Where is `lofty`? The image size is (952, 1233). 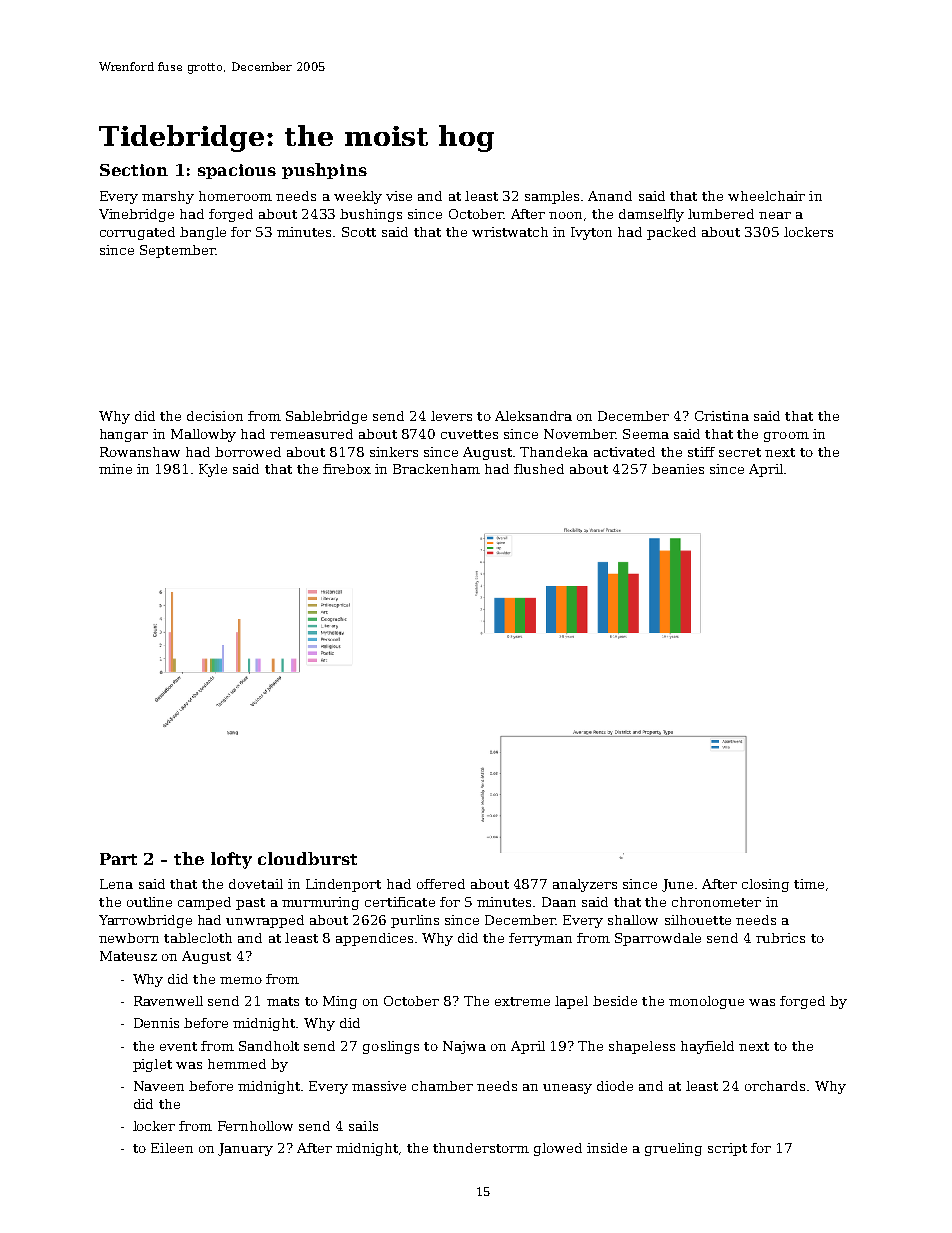
lofty is located at coordinates (231, 860).
